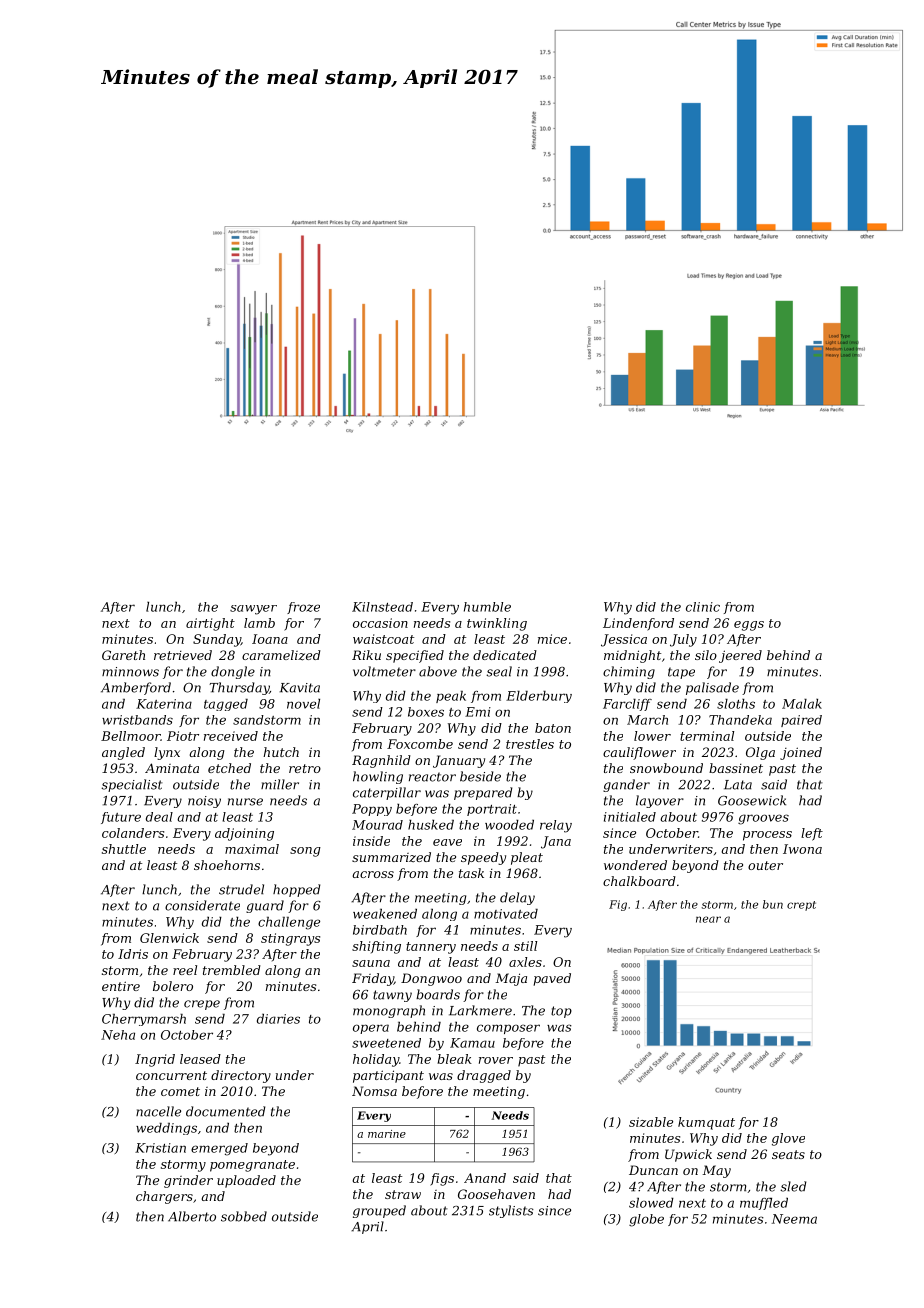 The image size is (924, 1308). I want to click on straw, so click(403, 1194).
